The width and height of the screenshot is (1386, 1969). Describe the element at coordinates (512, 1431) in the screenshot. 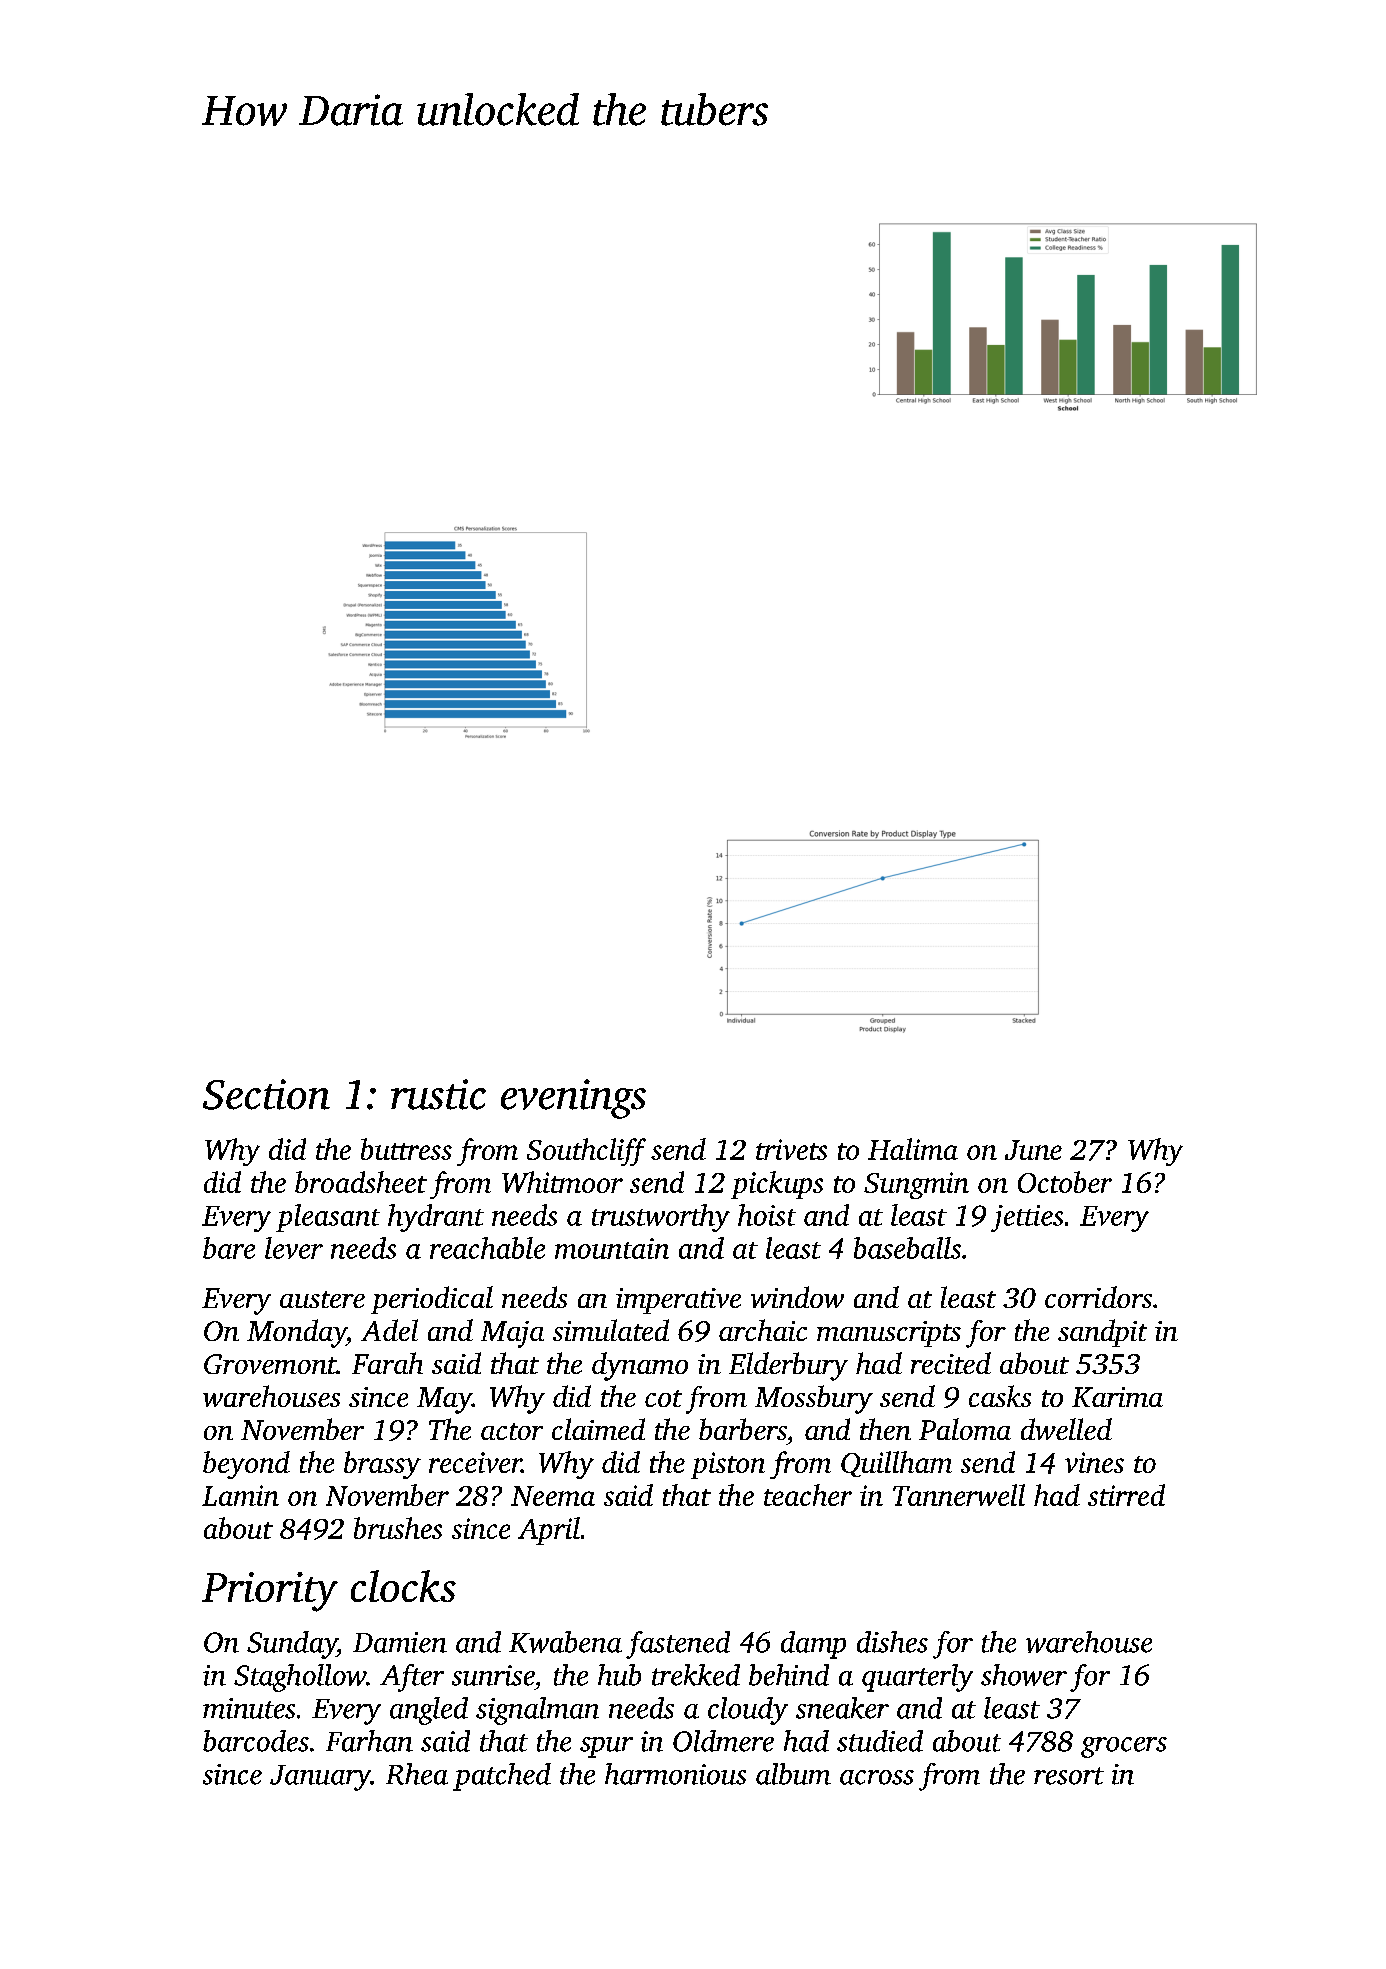

I see `actor` at that location.
